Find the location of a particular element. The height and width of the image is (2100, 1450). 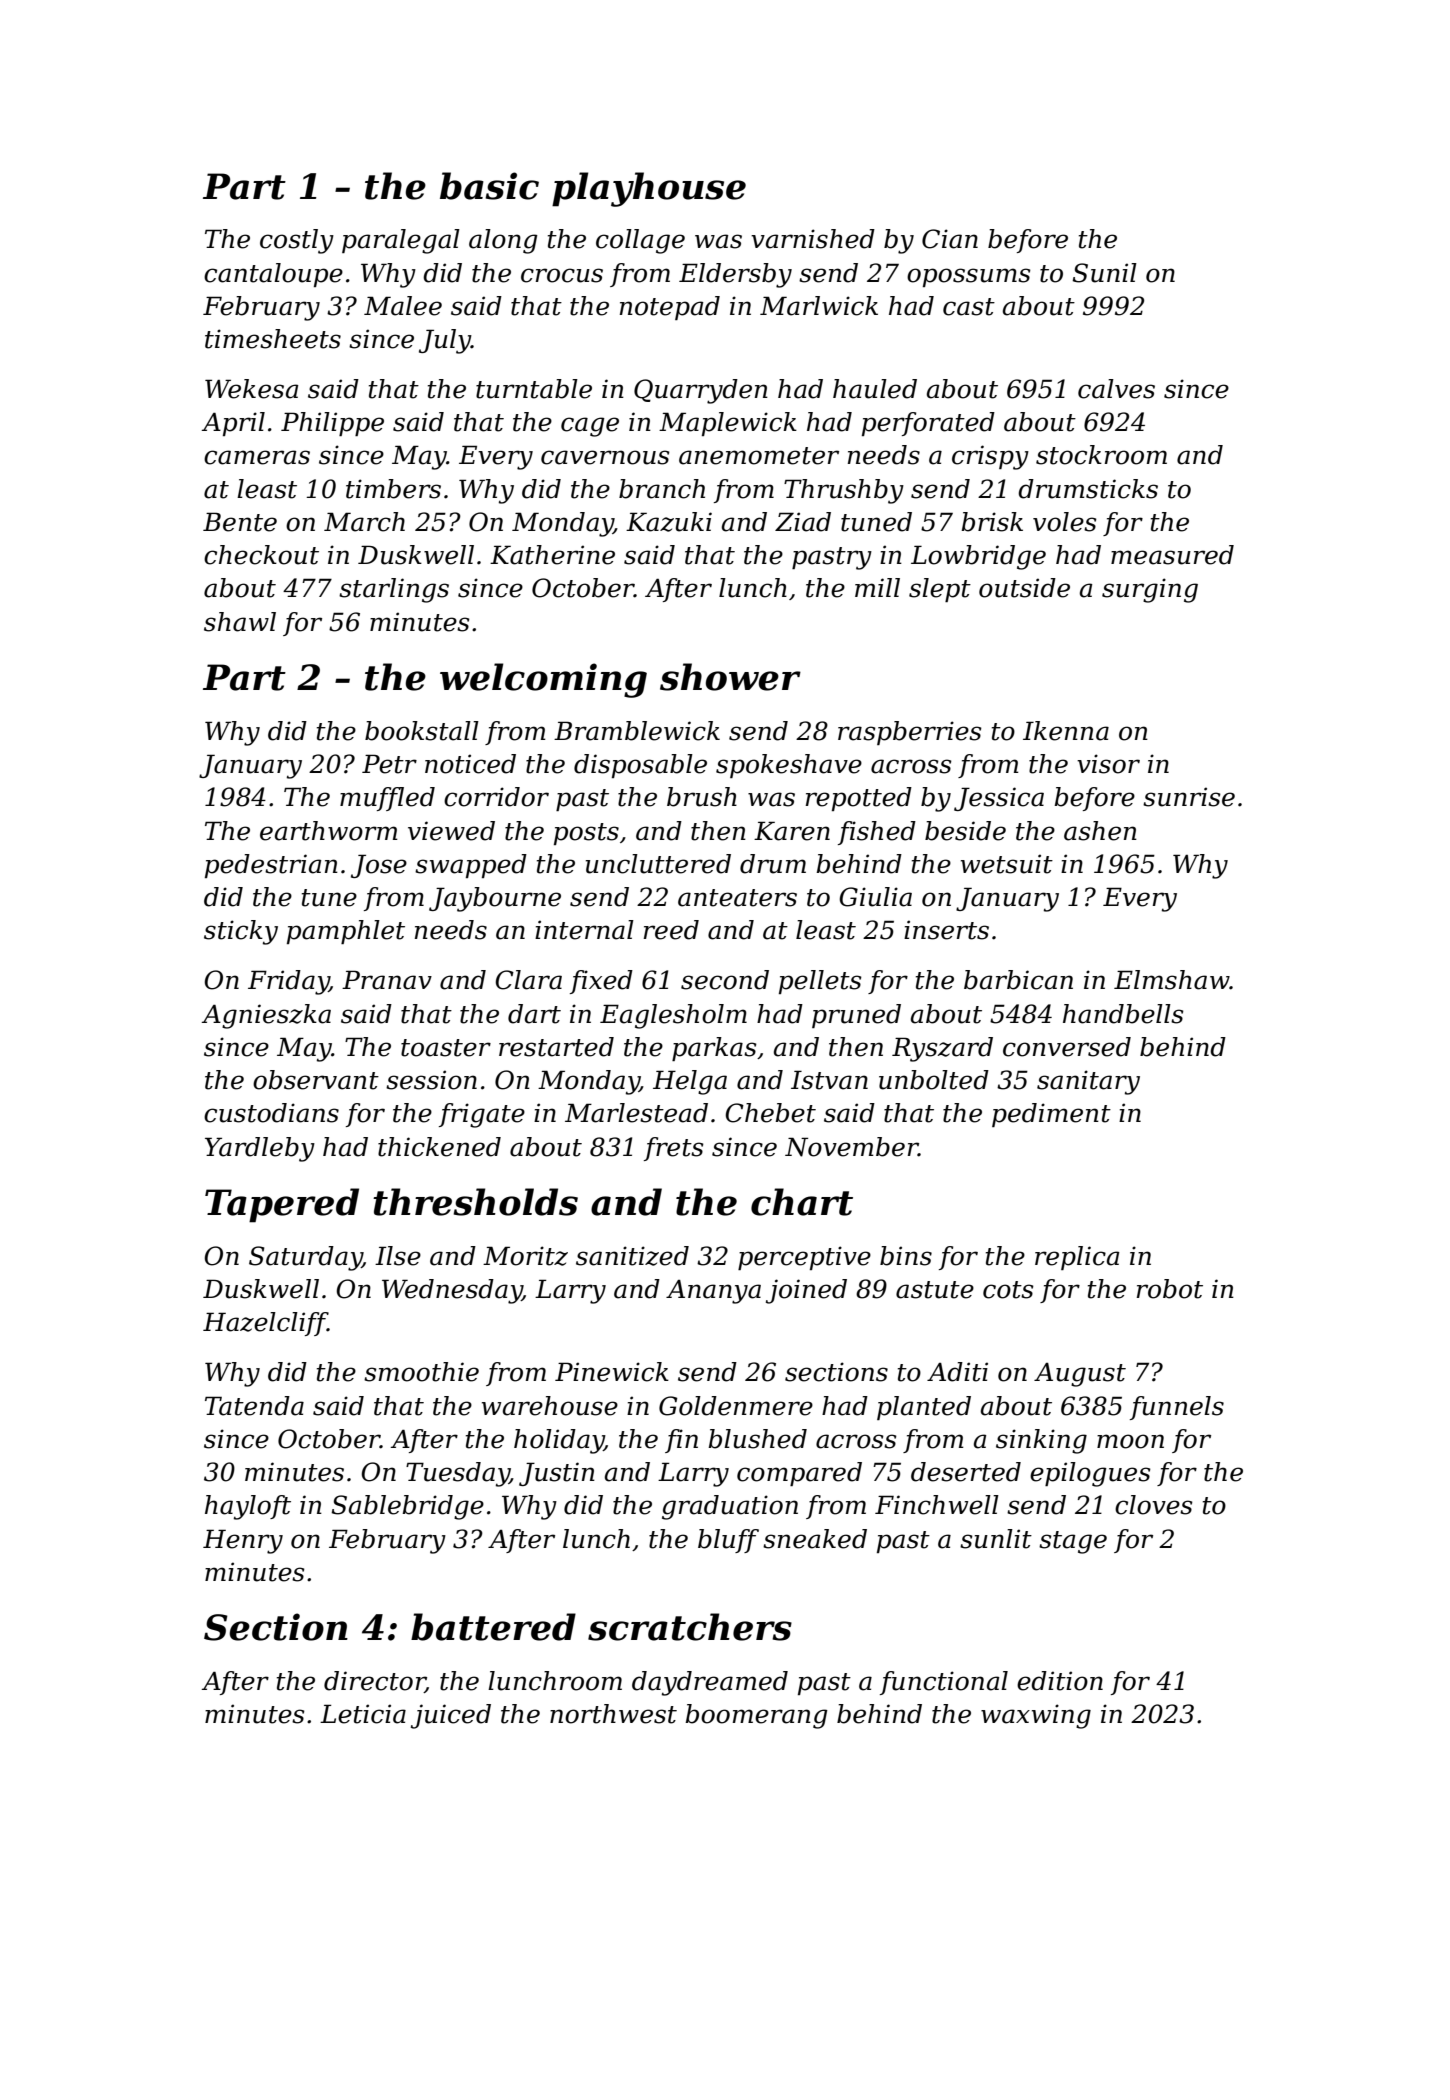

battered is located at coordinates (493, 1627).
